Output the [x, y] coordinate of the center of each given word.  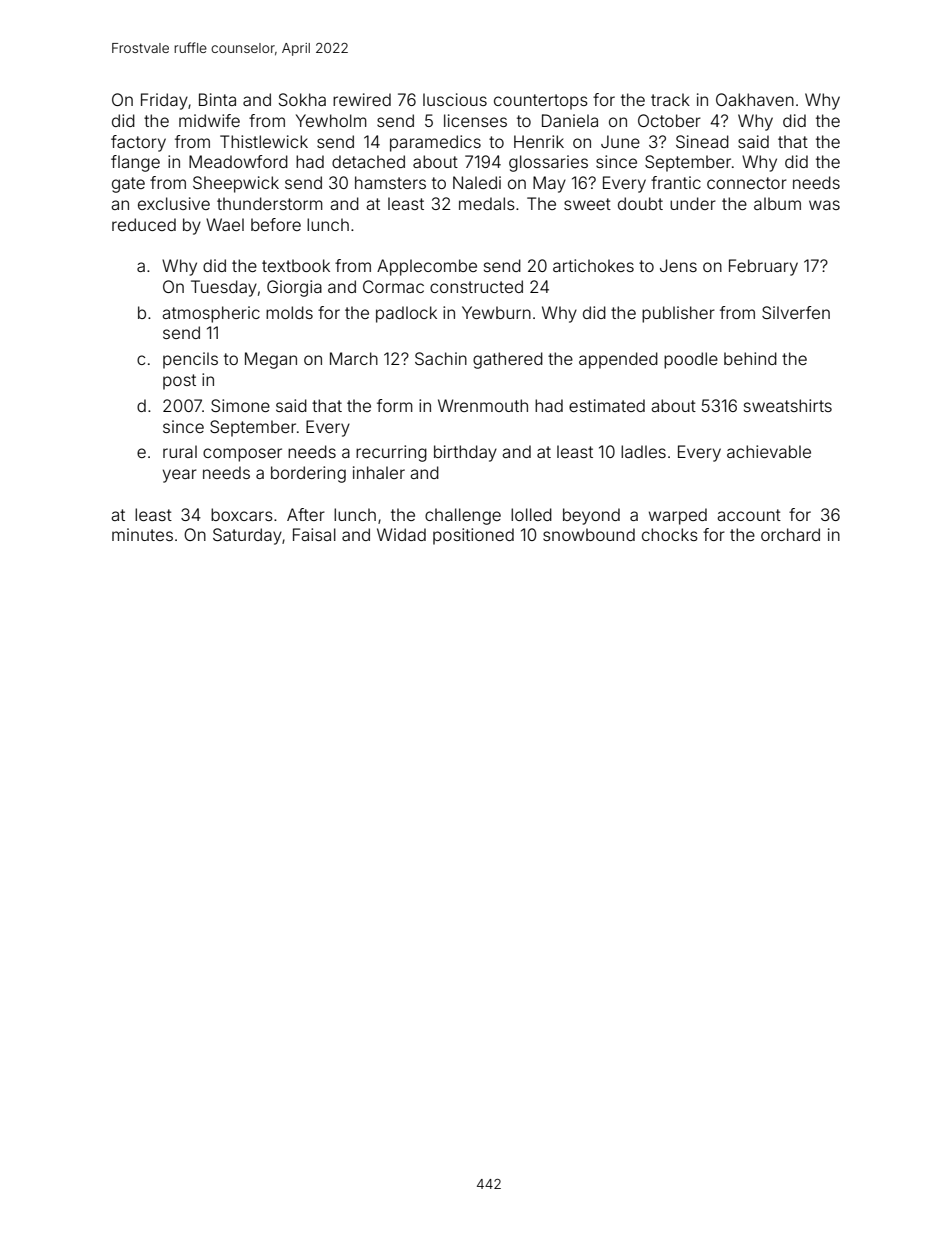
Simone [240, 405]
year [180, 476]
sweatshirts [788, 405]
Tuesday [224, 288]
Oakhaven [755, 99]
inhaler [379, 472]
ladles [643, 451]
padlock [406, 314]
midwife [209, 120]
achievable [769, 451]
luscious [455, 99]
